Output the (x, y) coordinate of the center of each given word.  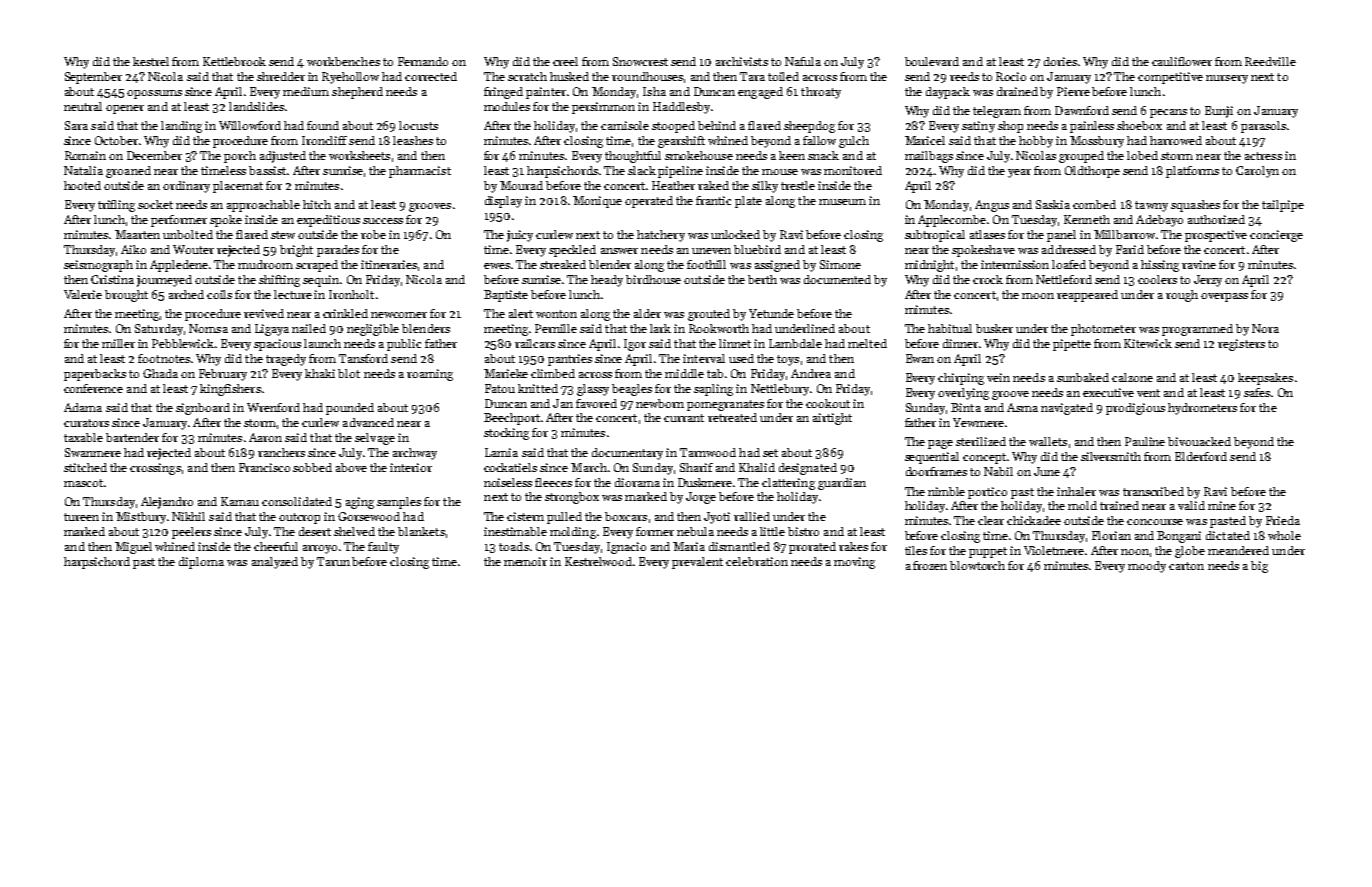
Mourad (521, 185)
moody (1147, 567)
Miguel (133, 548)
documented (837, 279)
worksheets (359, 155)
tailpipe (1283, 206)
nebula (695, 531)
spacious (277, 345)
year (1019, 173)
